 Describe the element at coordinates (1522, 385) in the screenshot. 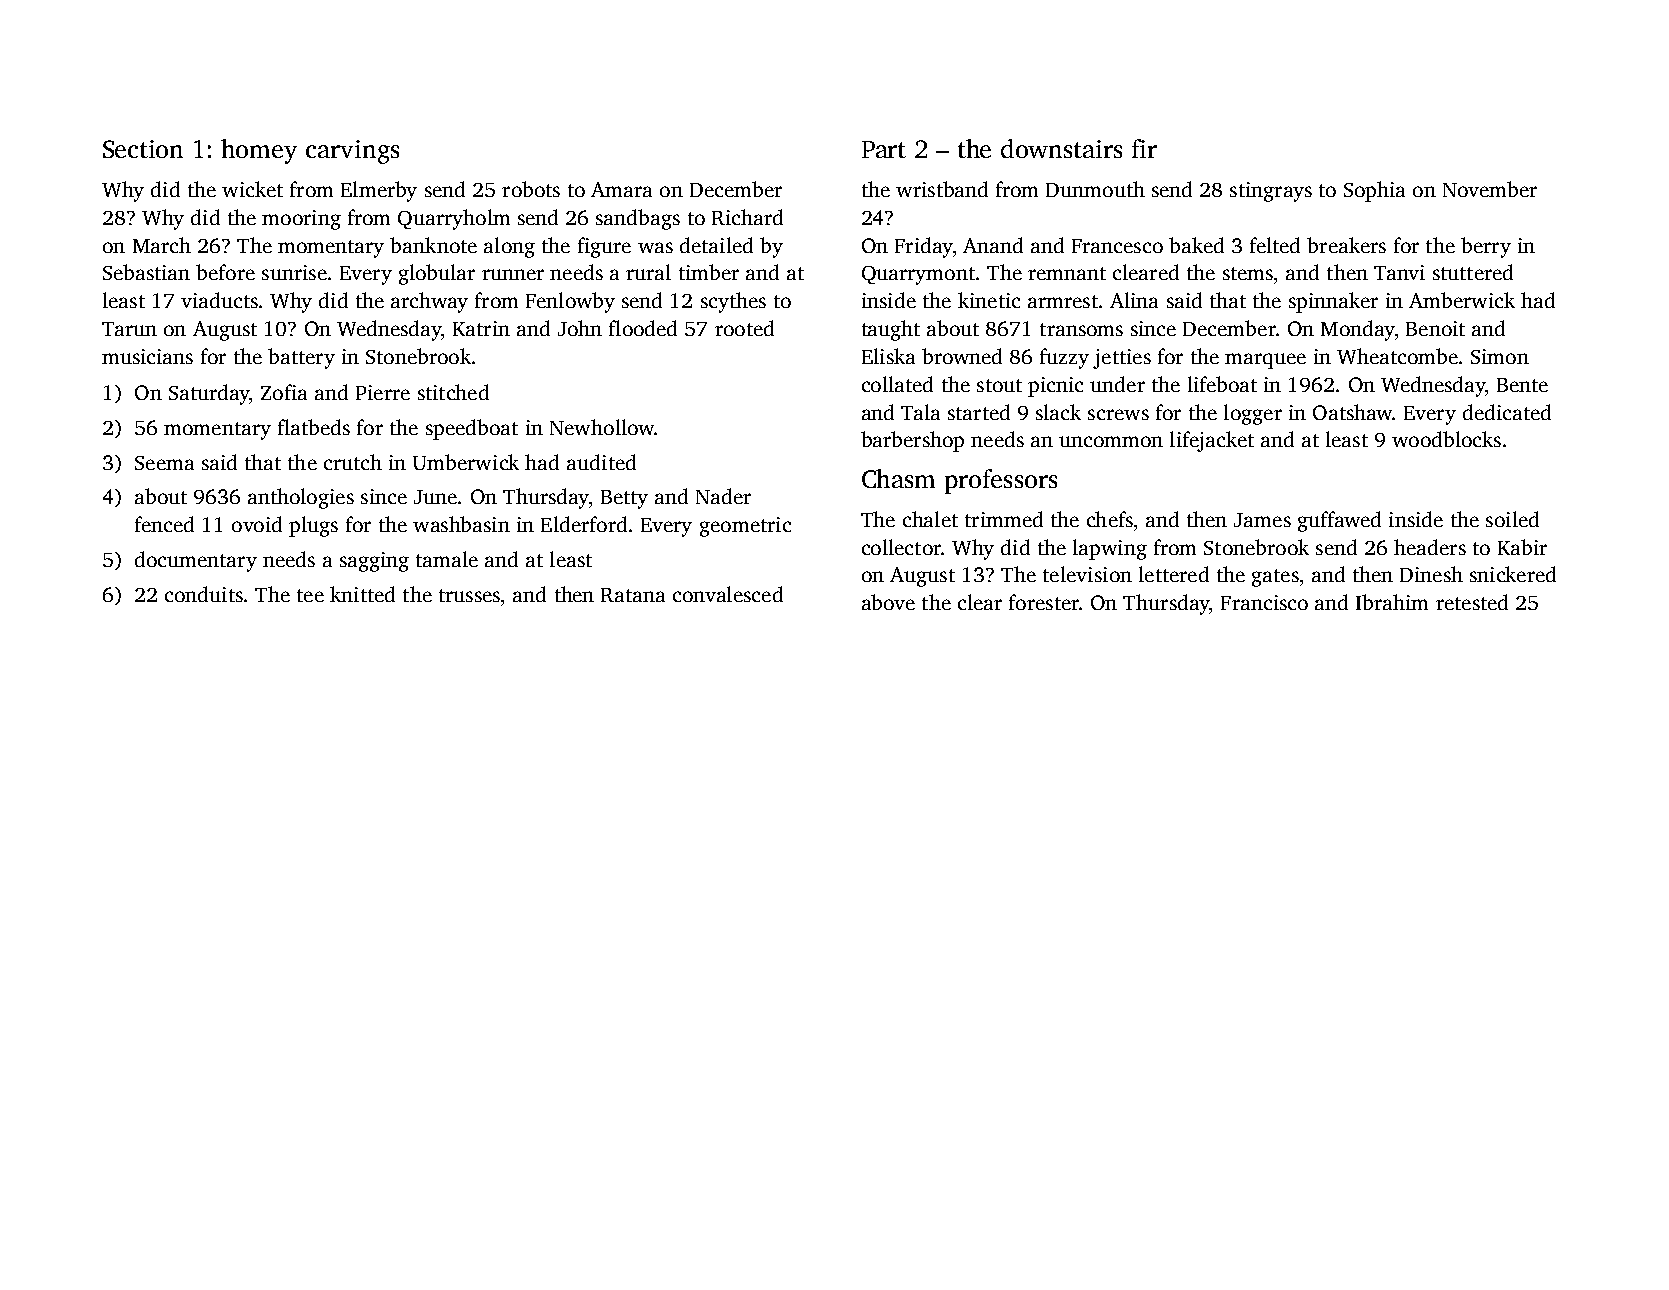

I see `Bente` at that location.
